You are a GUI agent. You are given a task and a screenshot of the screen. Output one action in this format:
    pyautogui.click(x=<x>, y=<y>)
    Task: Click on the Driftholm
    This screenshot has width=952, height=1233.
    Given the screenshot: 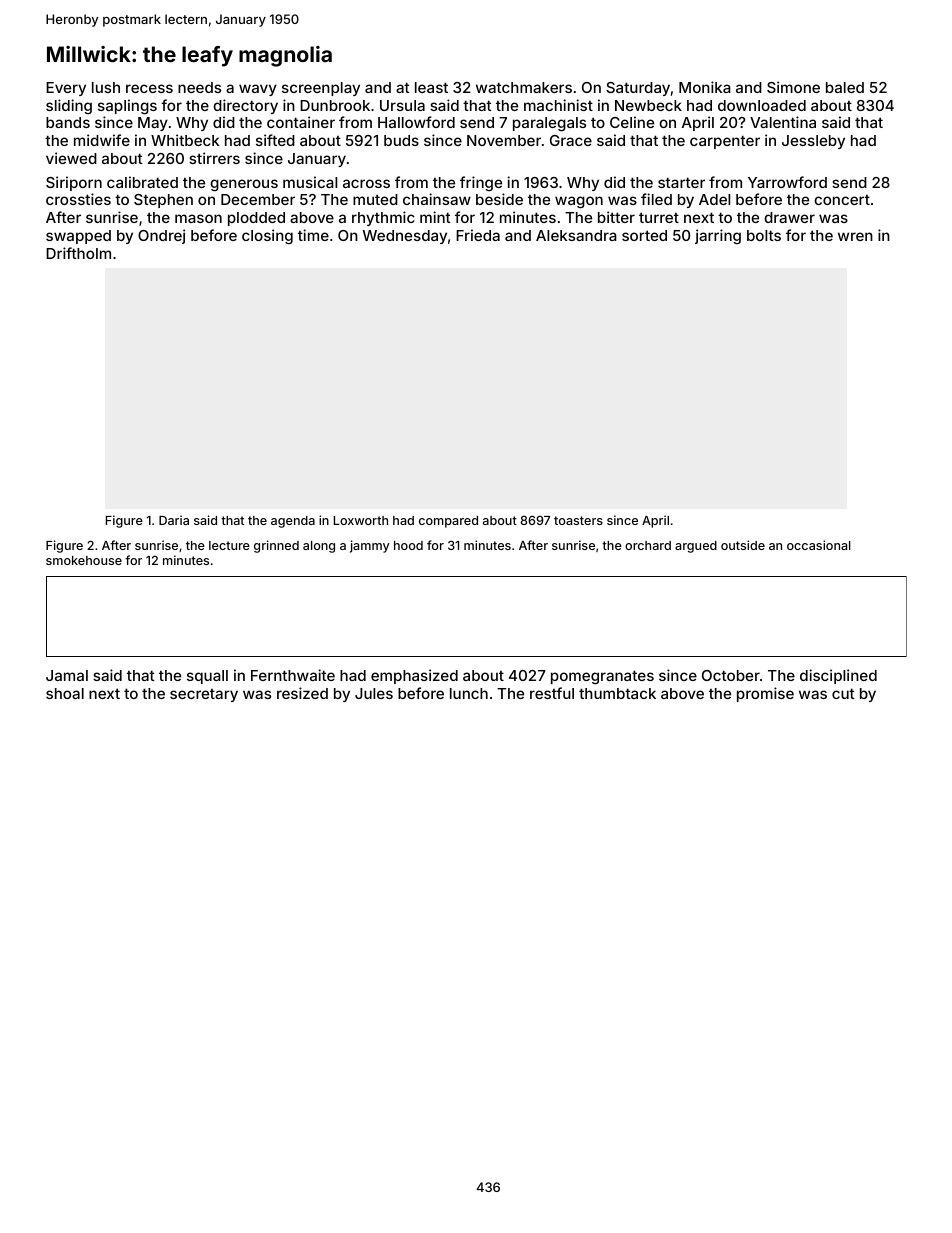 What is the action you would take?
    pyautogui.click(x=78, y=253)
